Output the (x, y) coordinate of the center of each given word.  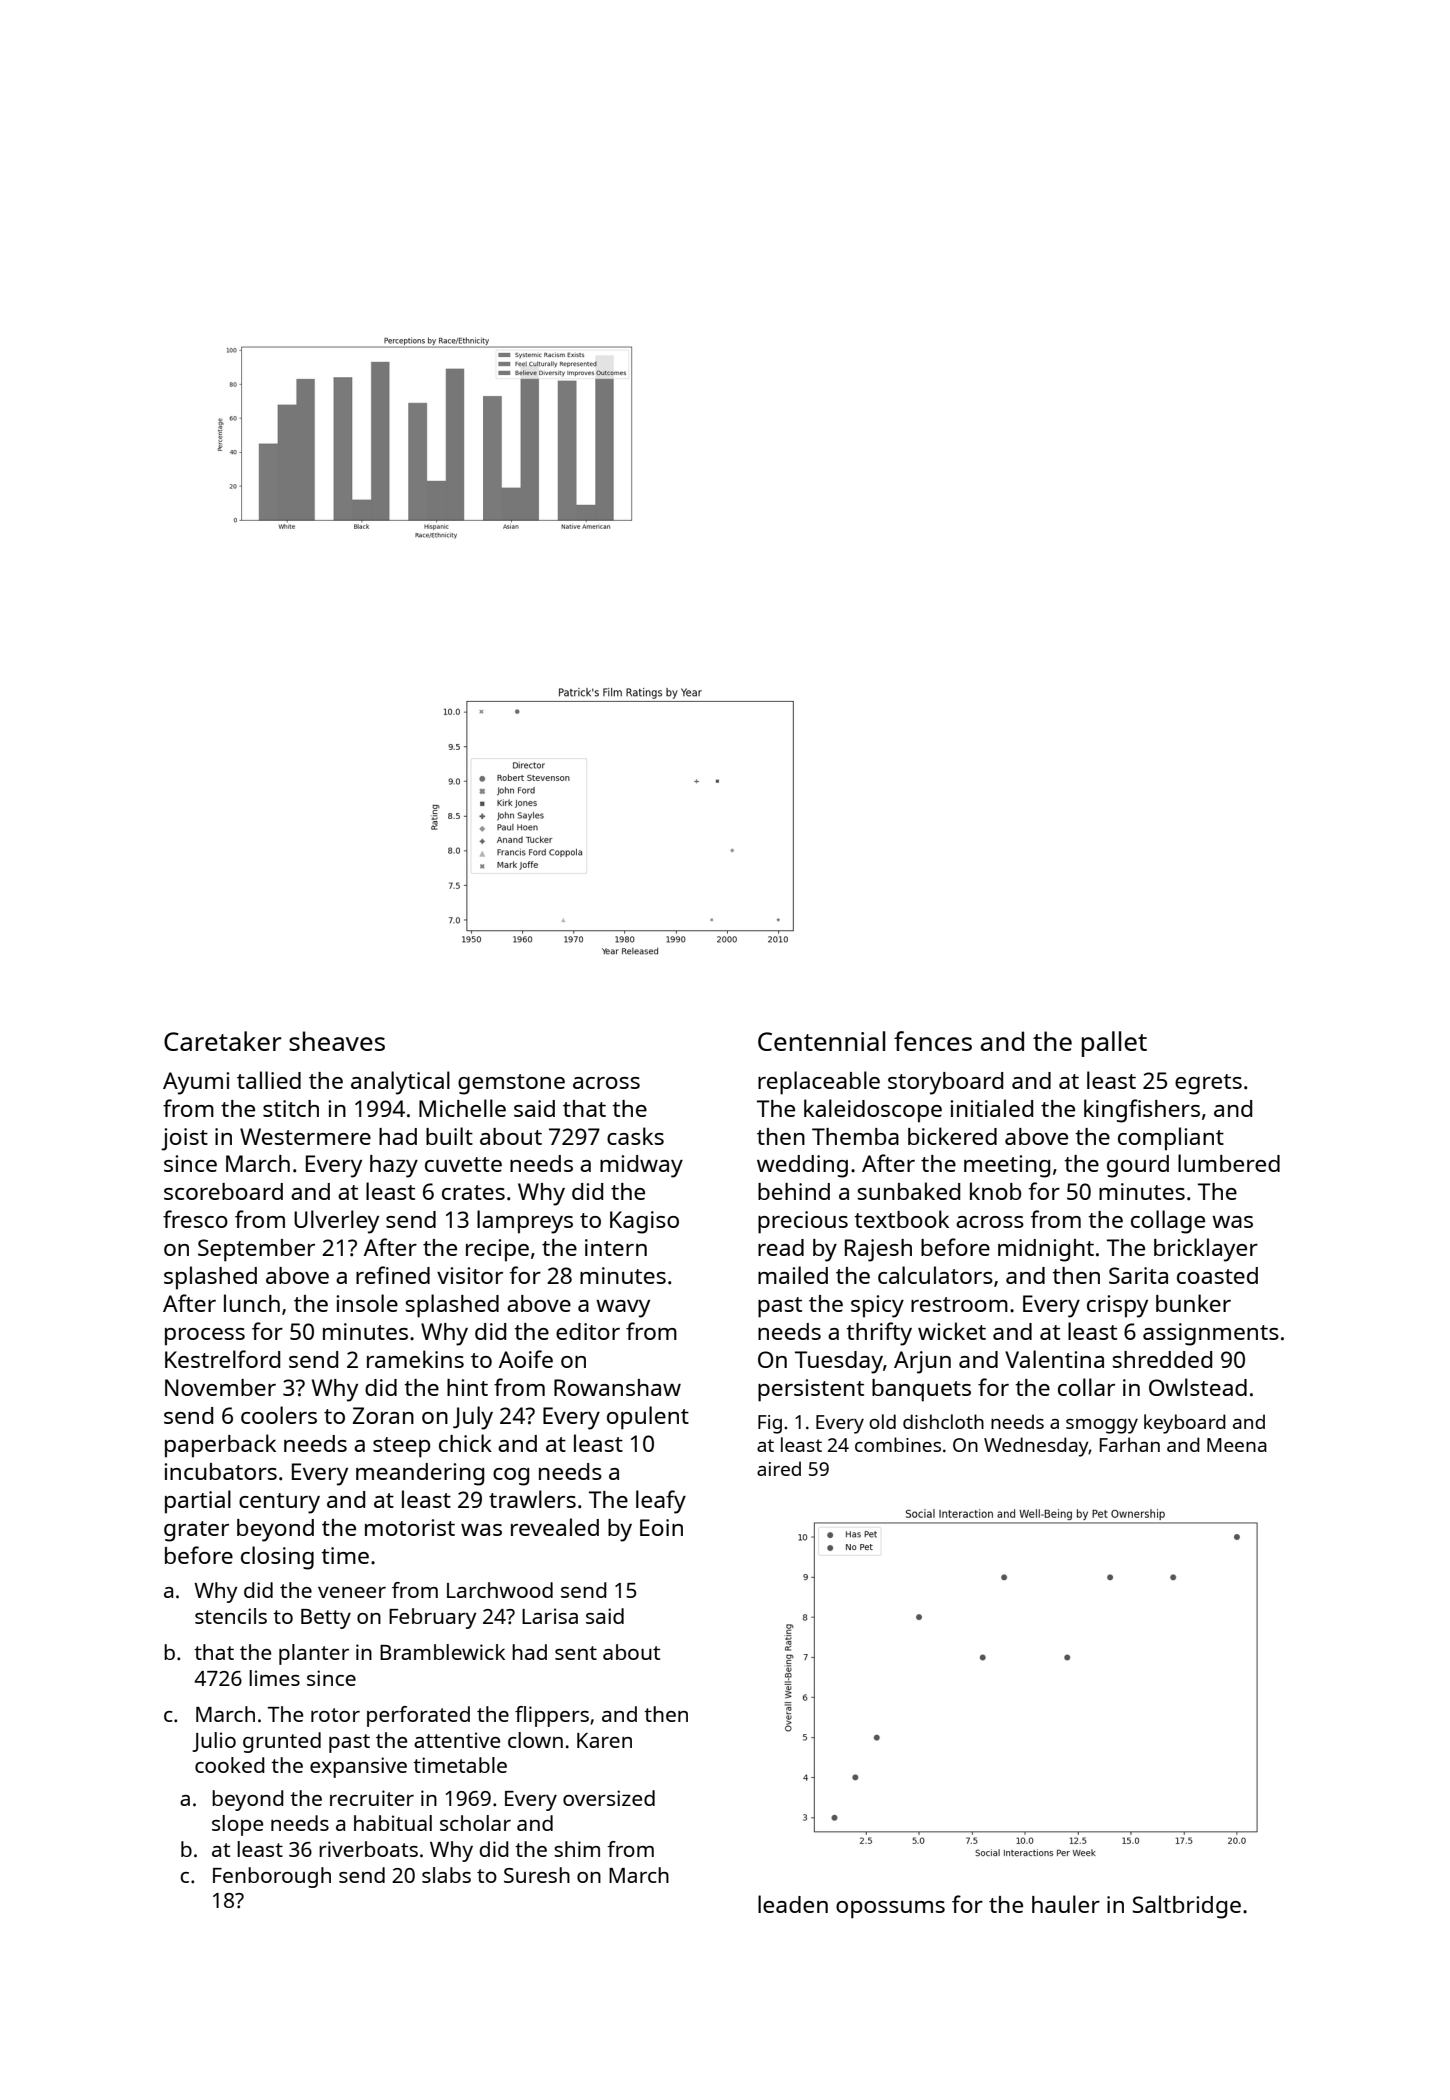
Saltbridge (1186, 1907)
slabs (446, 1875)
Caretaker (222, 1041)
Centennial (821, 1041)
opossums (890, 1910)
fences (933, 1041)
